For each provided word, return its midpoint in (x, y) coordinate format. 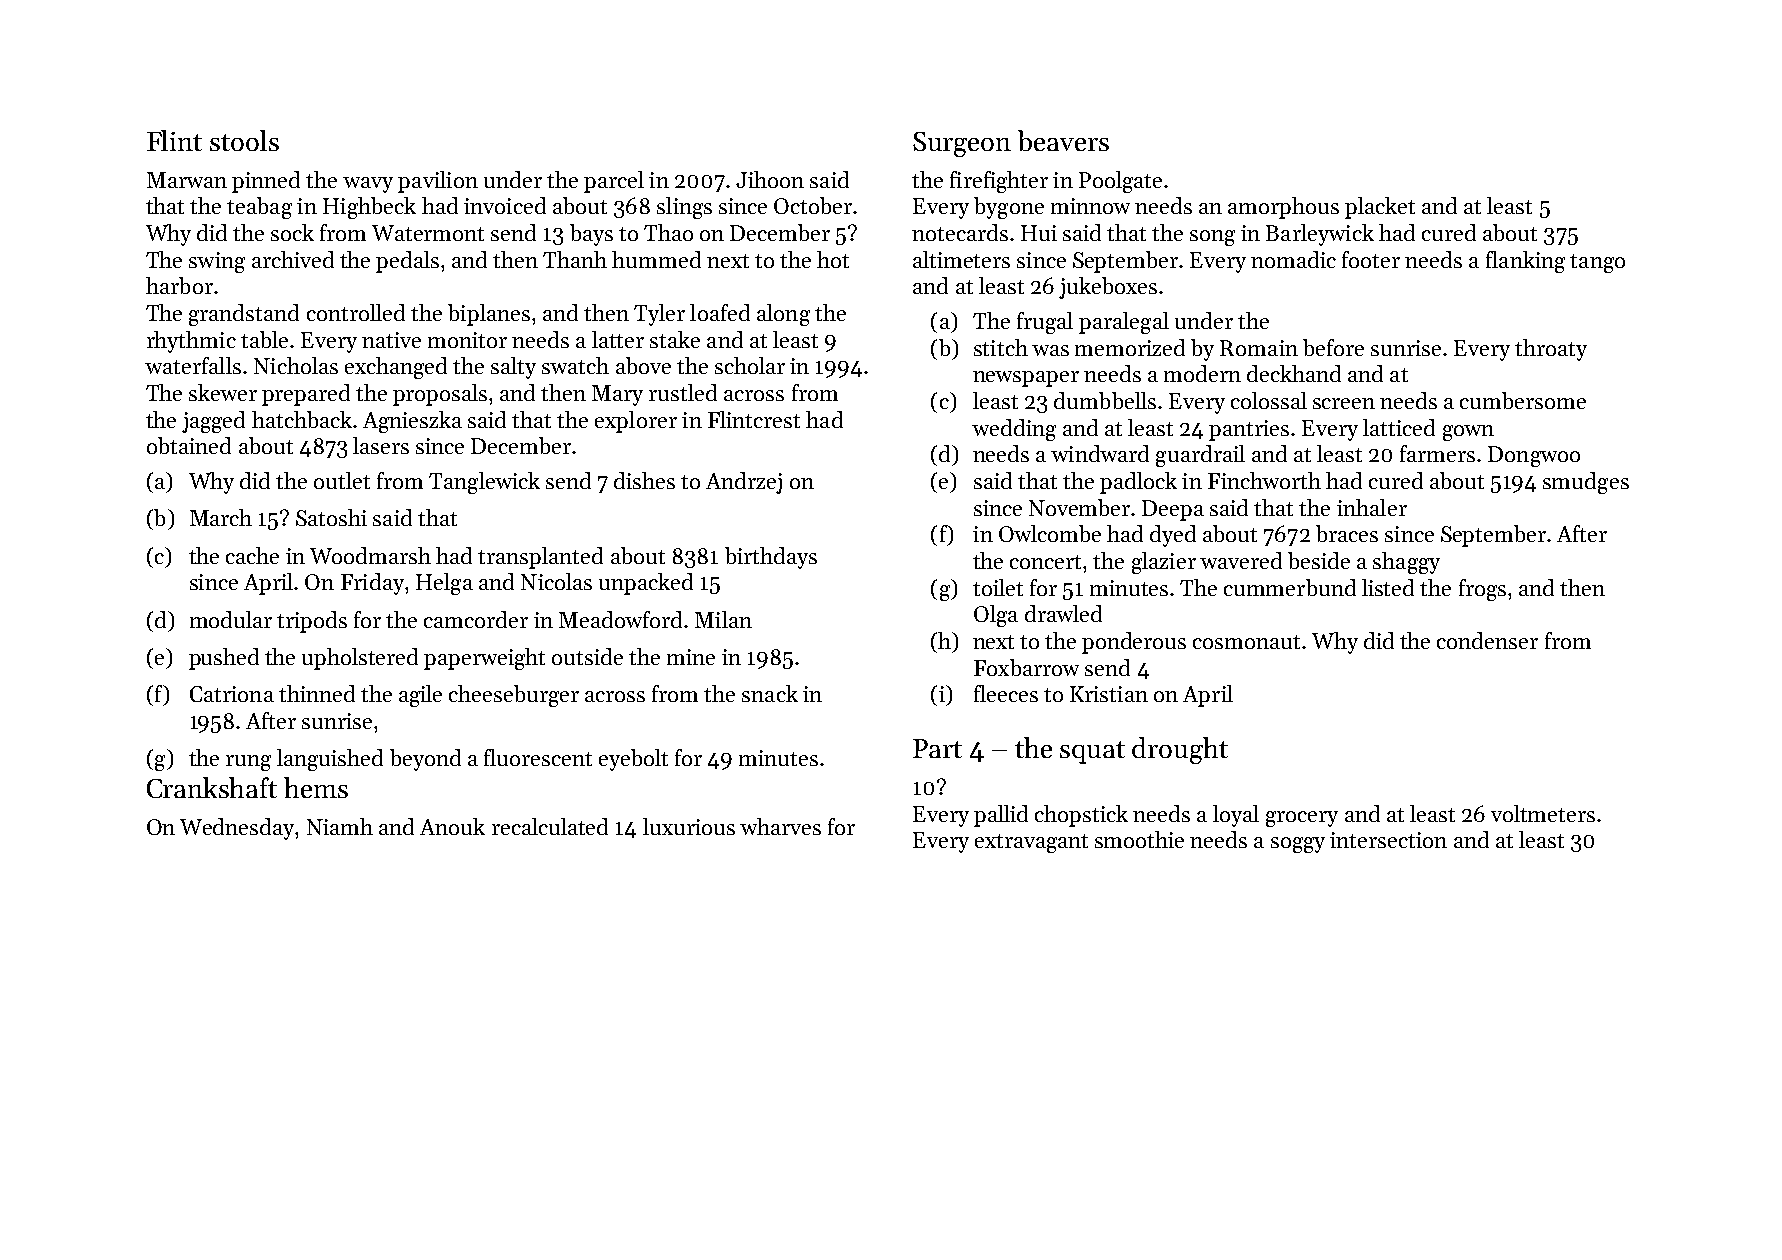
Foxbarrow (1026, 667)
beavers (1063, 140)
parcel (614, 182)
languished (330, 760)
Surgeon (962, 144)
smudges (1586, 483)
